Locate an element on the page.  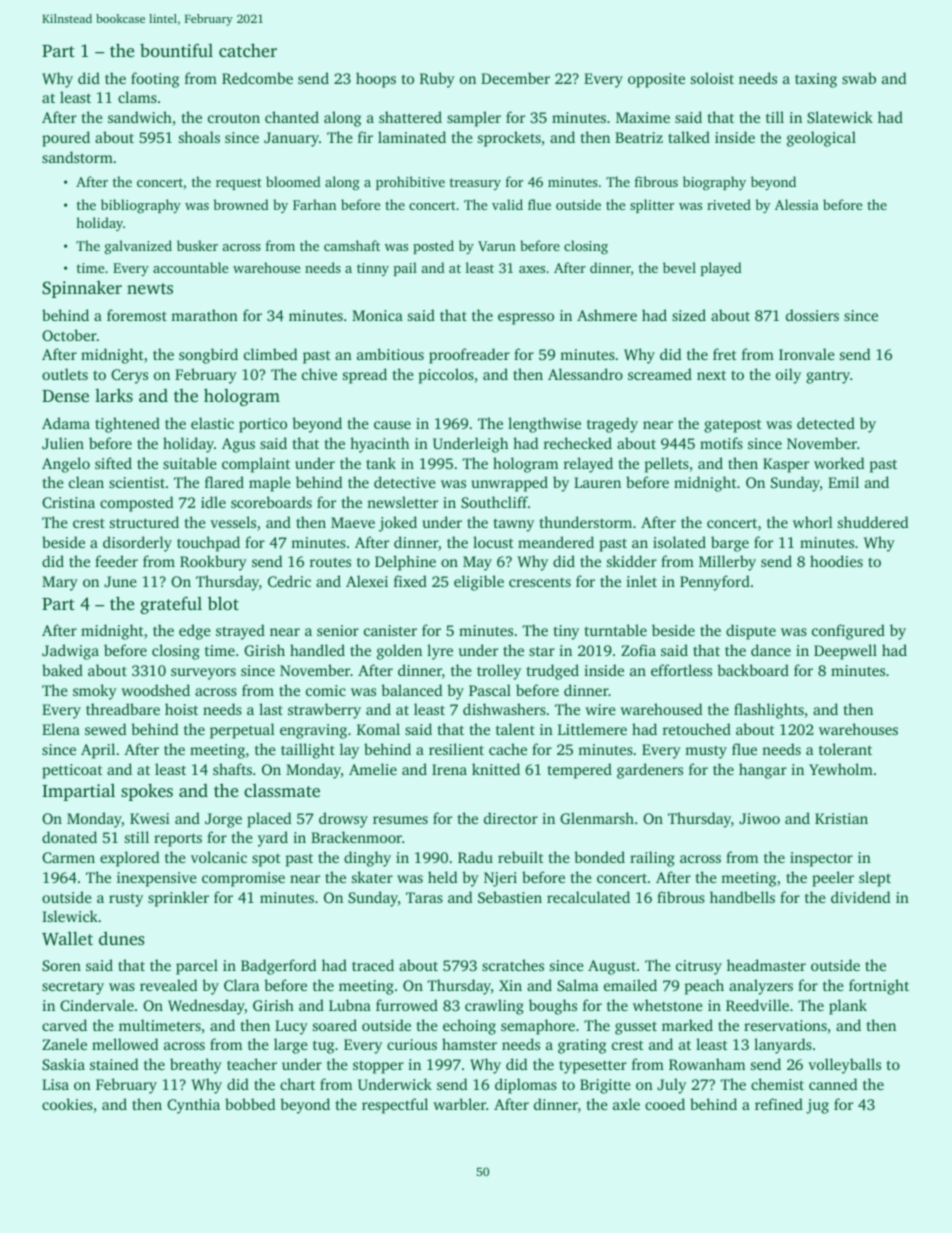
sifted is located at coordinates (113, 463).
